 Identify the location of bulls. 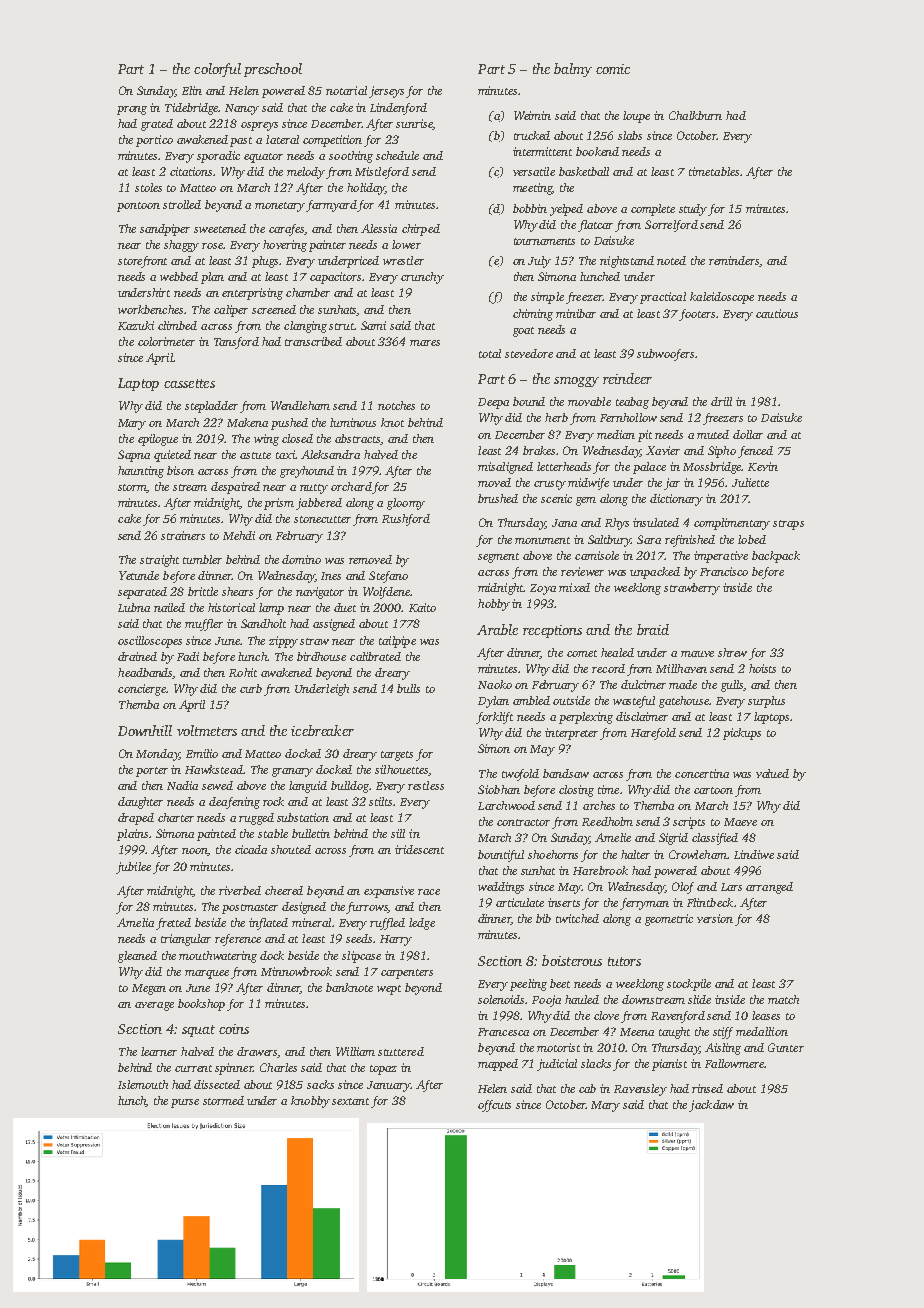
(408, 688).
